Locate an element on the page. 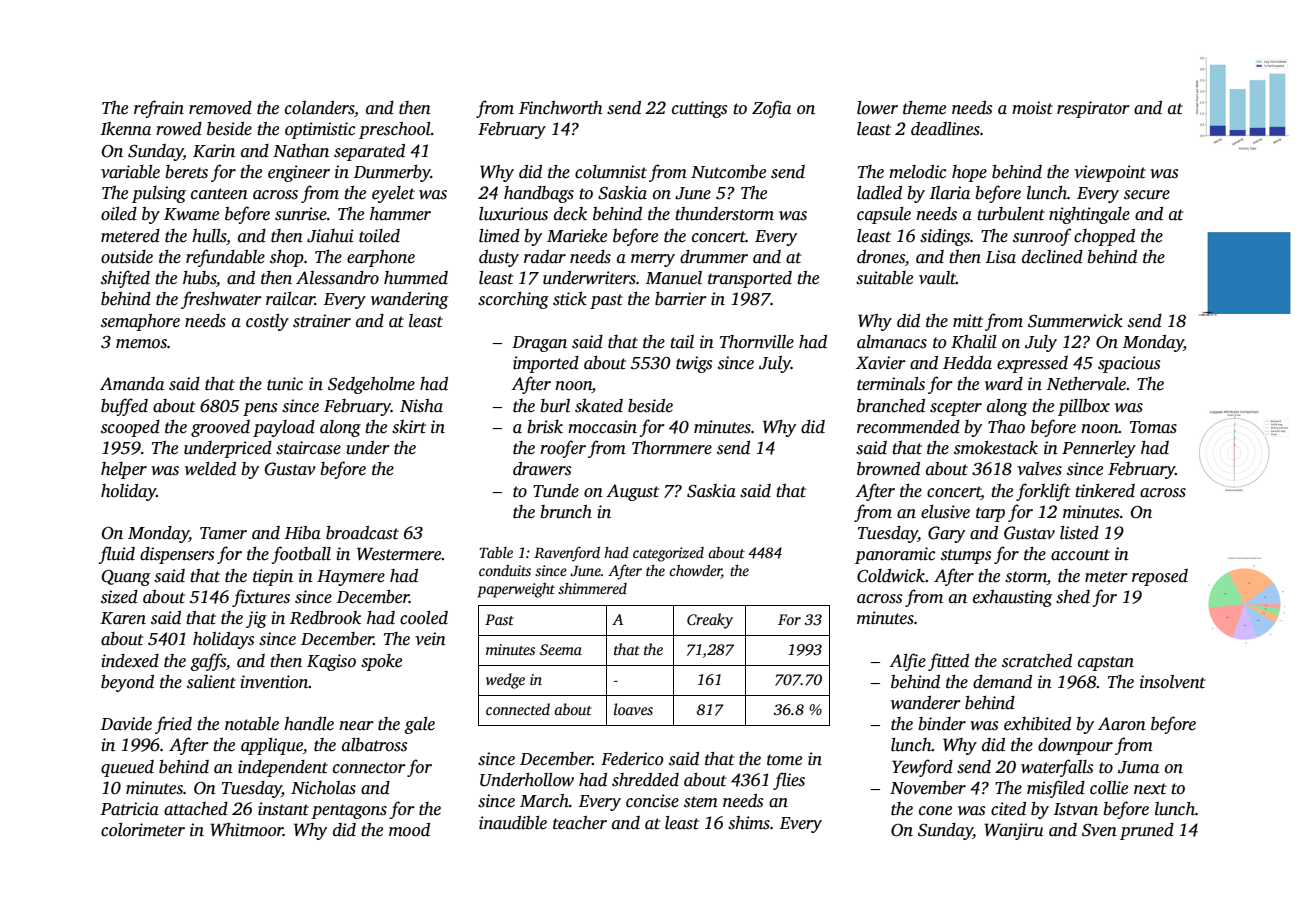 The width and height of the document is (1308, 924). wandering is located at coordinates (409, 300).
